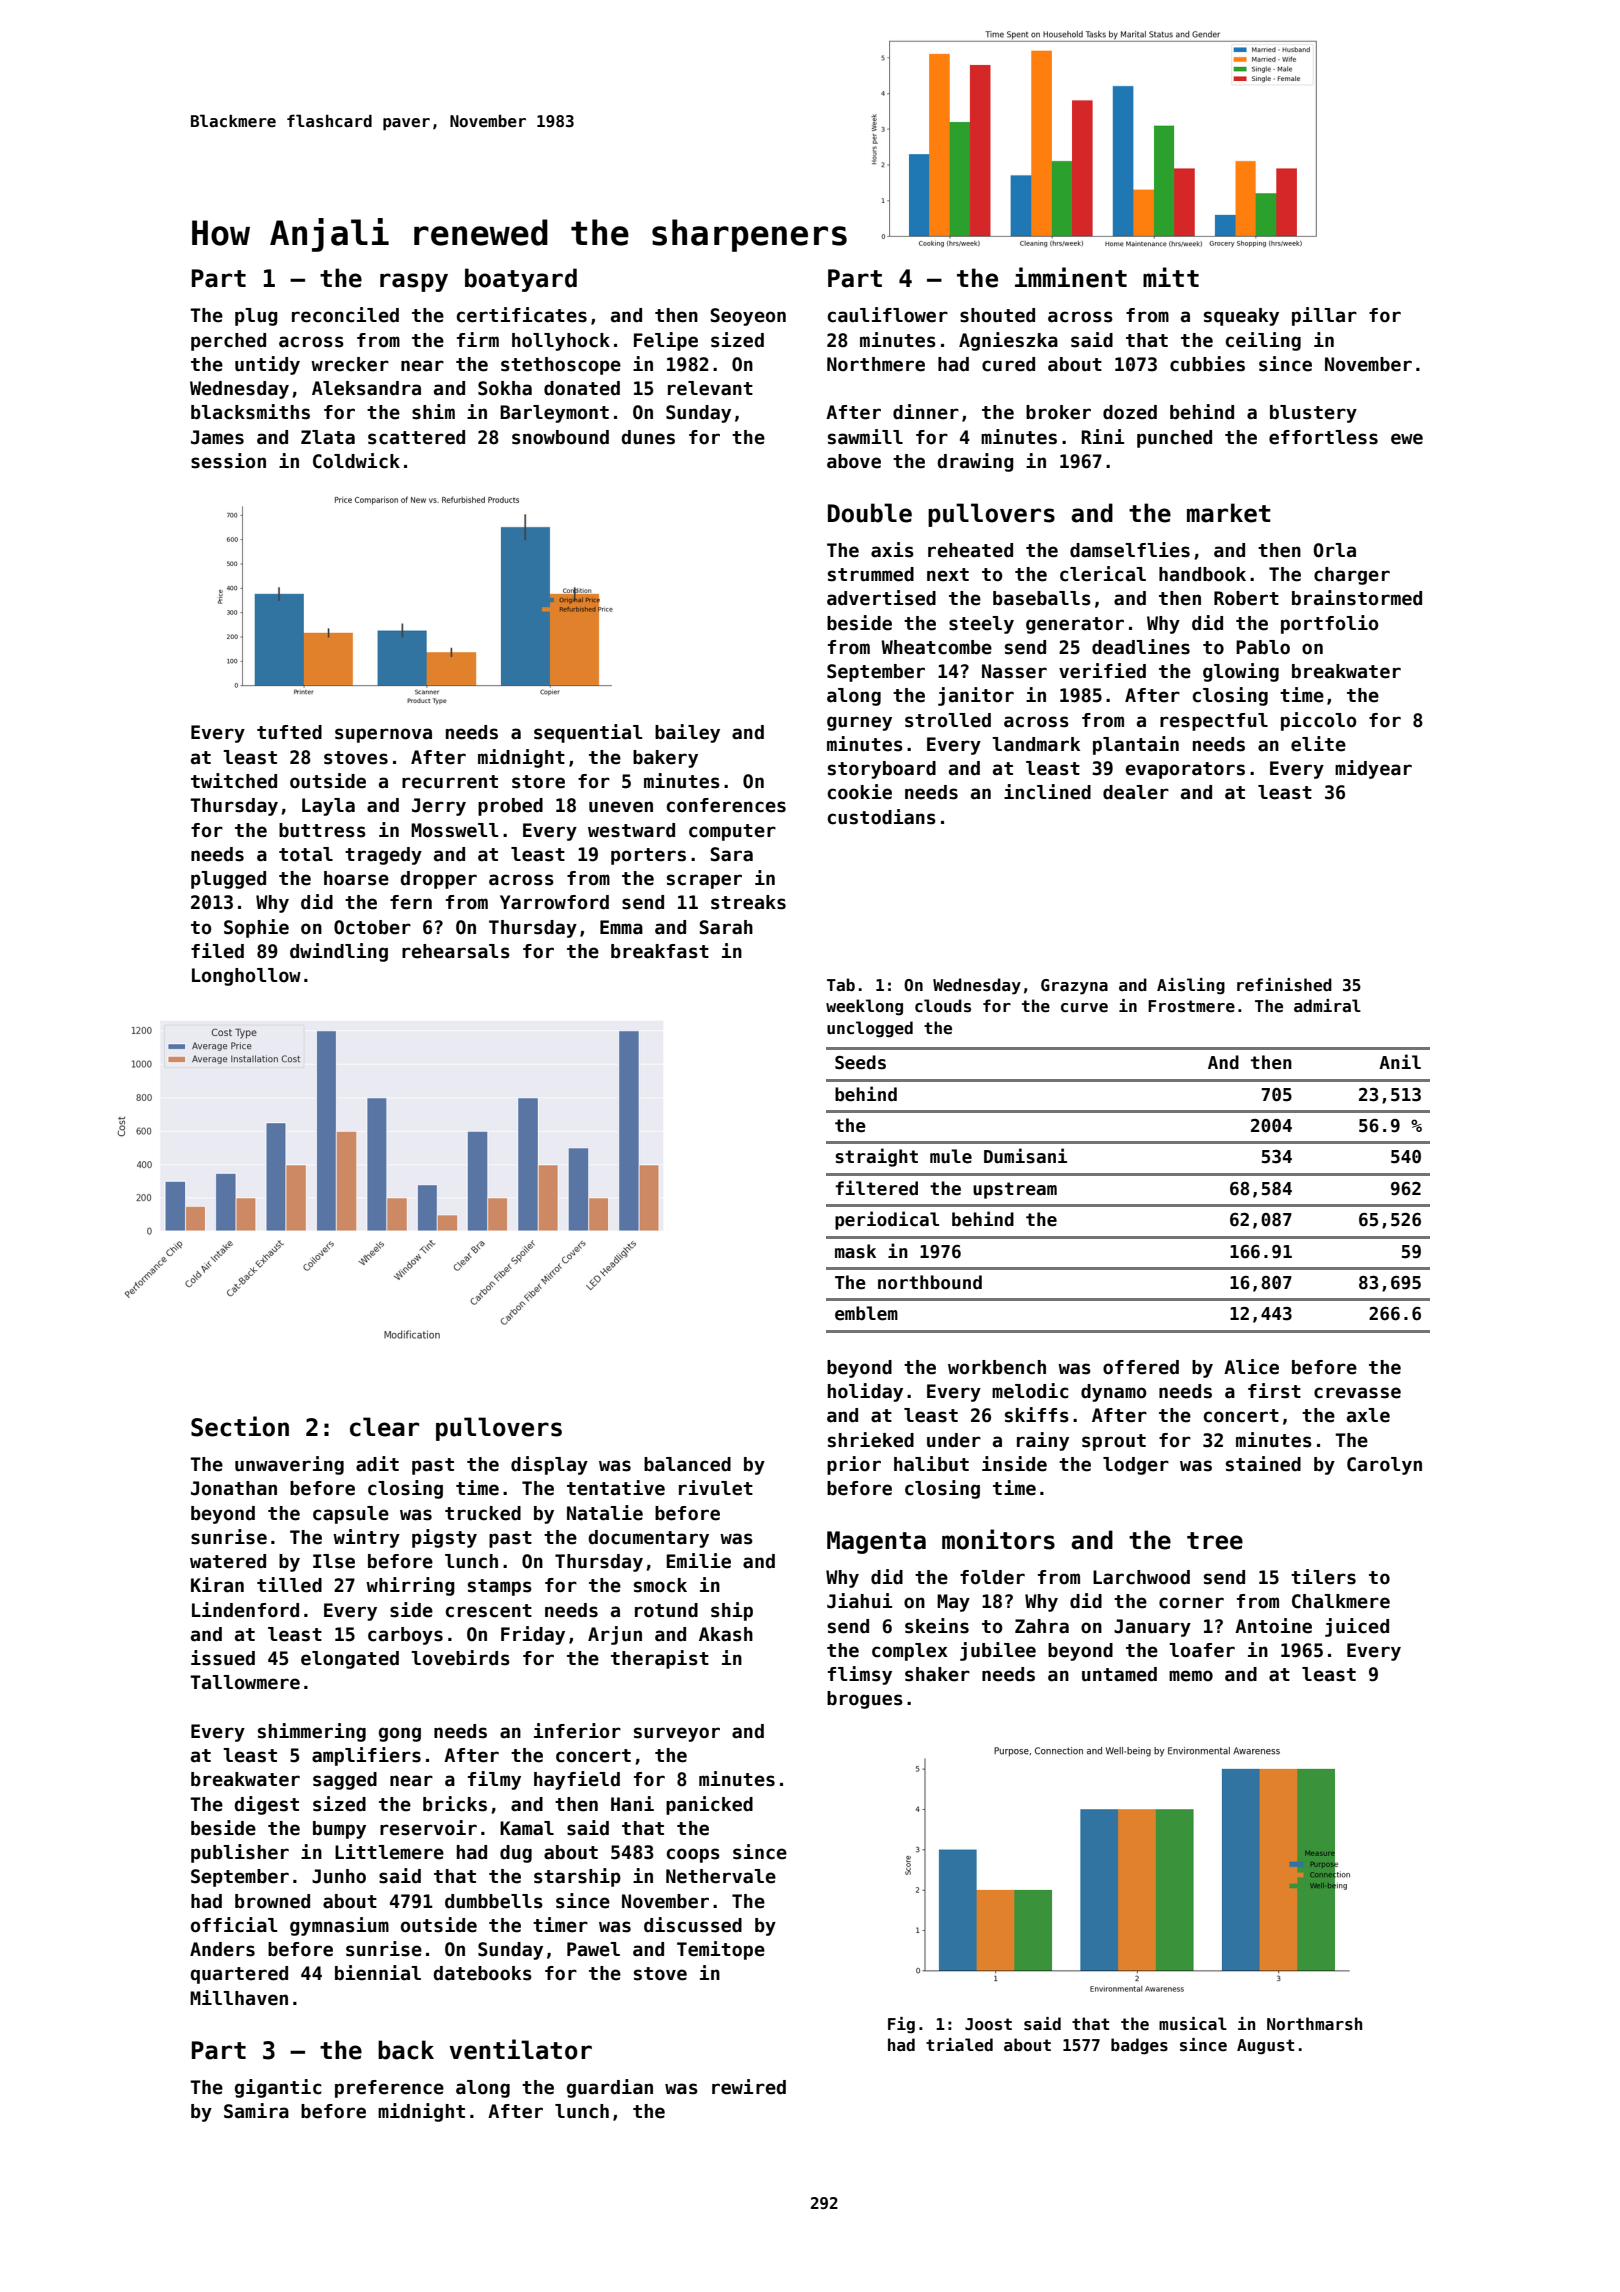  Describe the element at coordinates (228, 342) in the document. I see `perched` at that location.
